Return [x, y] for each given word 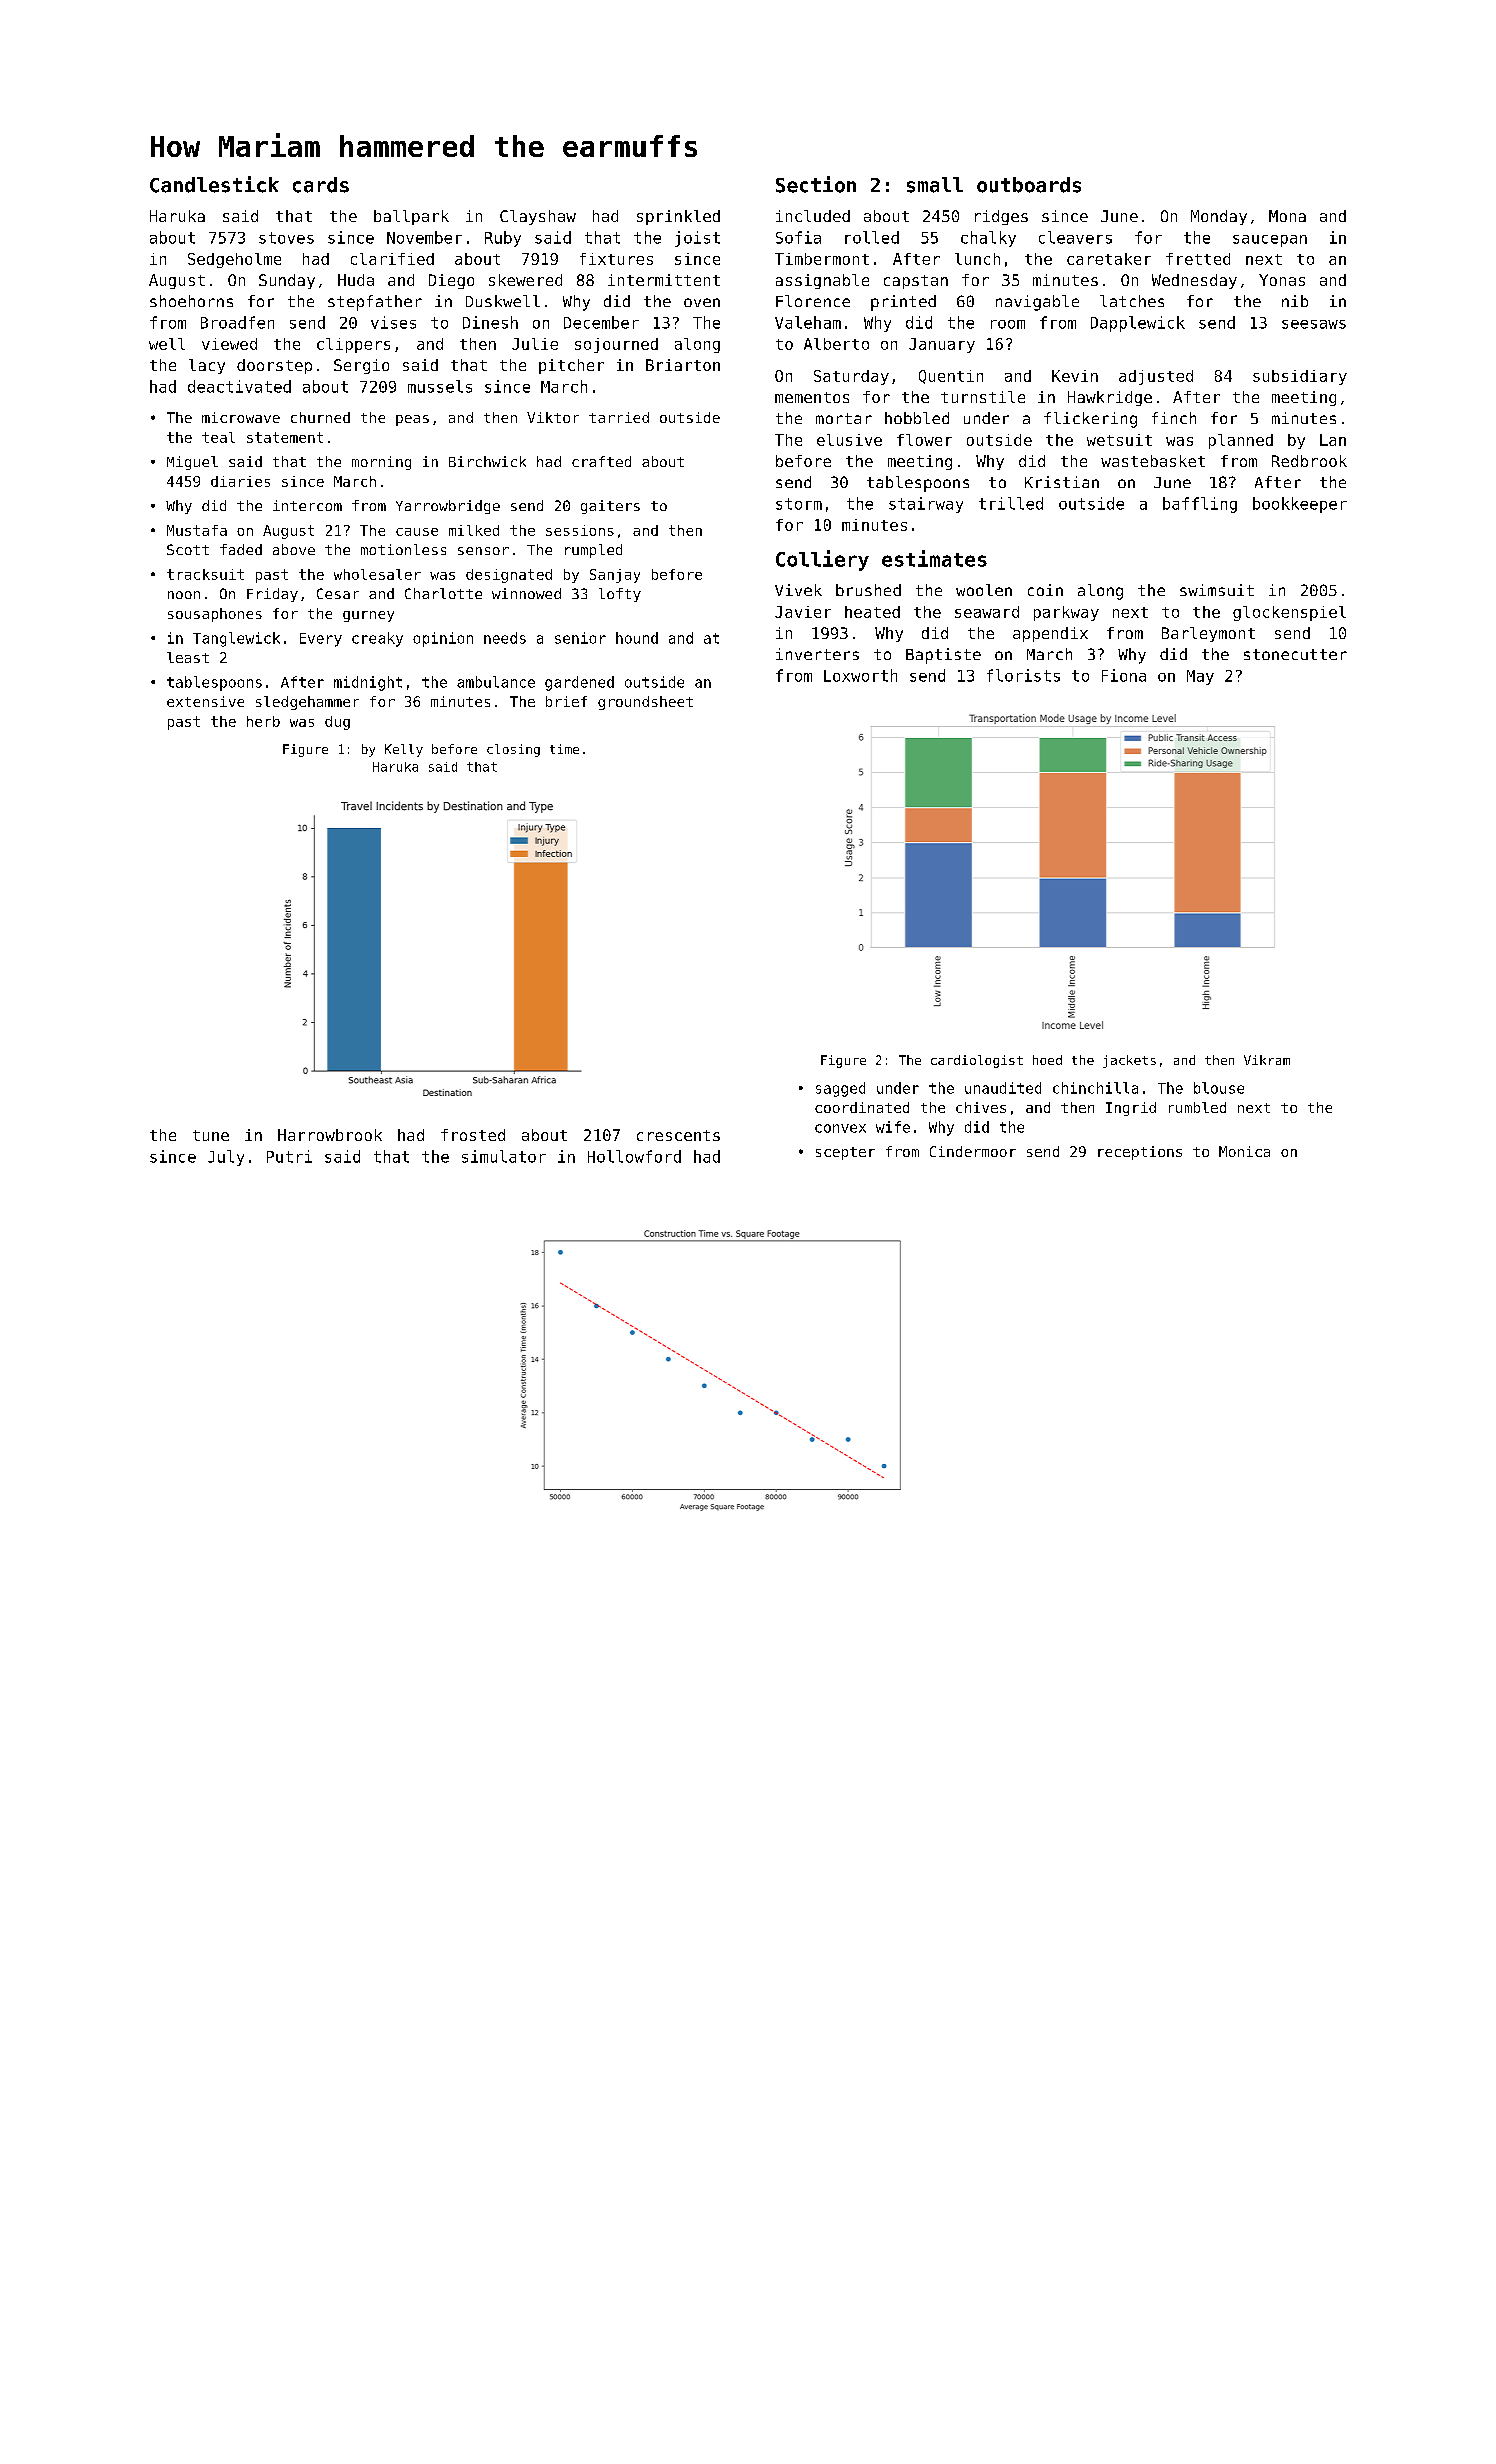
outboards [1029, 185]
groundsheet [645, 703]
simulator [504, 1156]
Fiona [1124, 675]
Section [816, 184]
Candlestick [214, 184]
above [294, 549]
